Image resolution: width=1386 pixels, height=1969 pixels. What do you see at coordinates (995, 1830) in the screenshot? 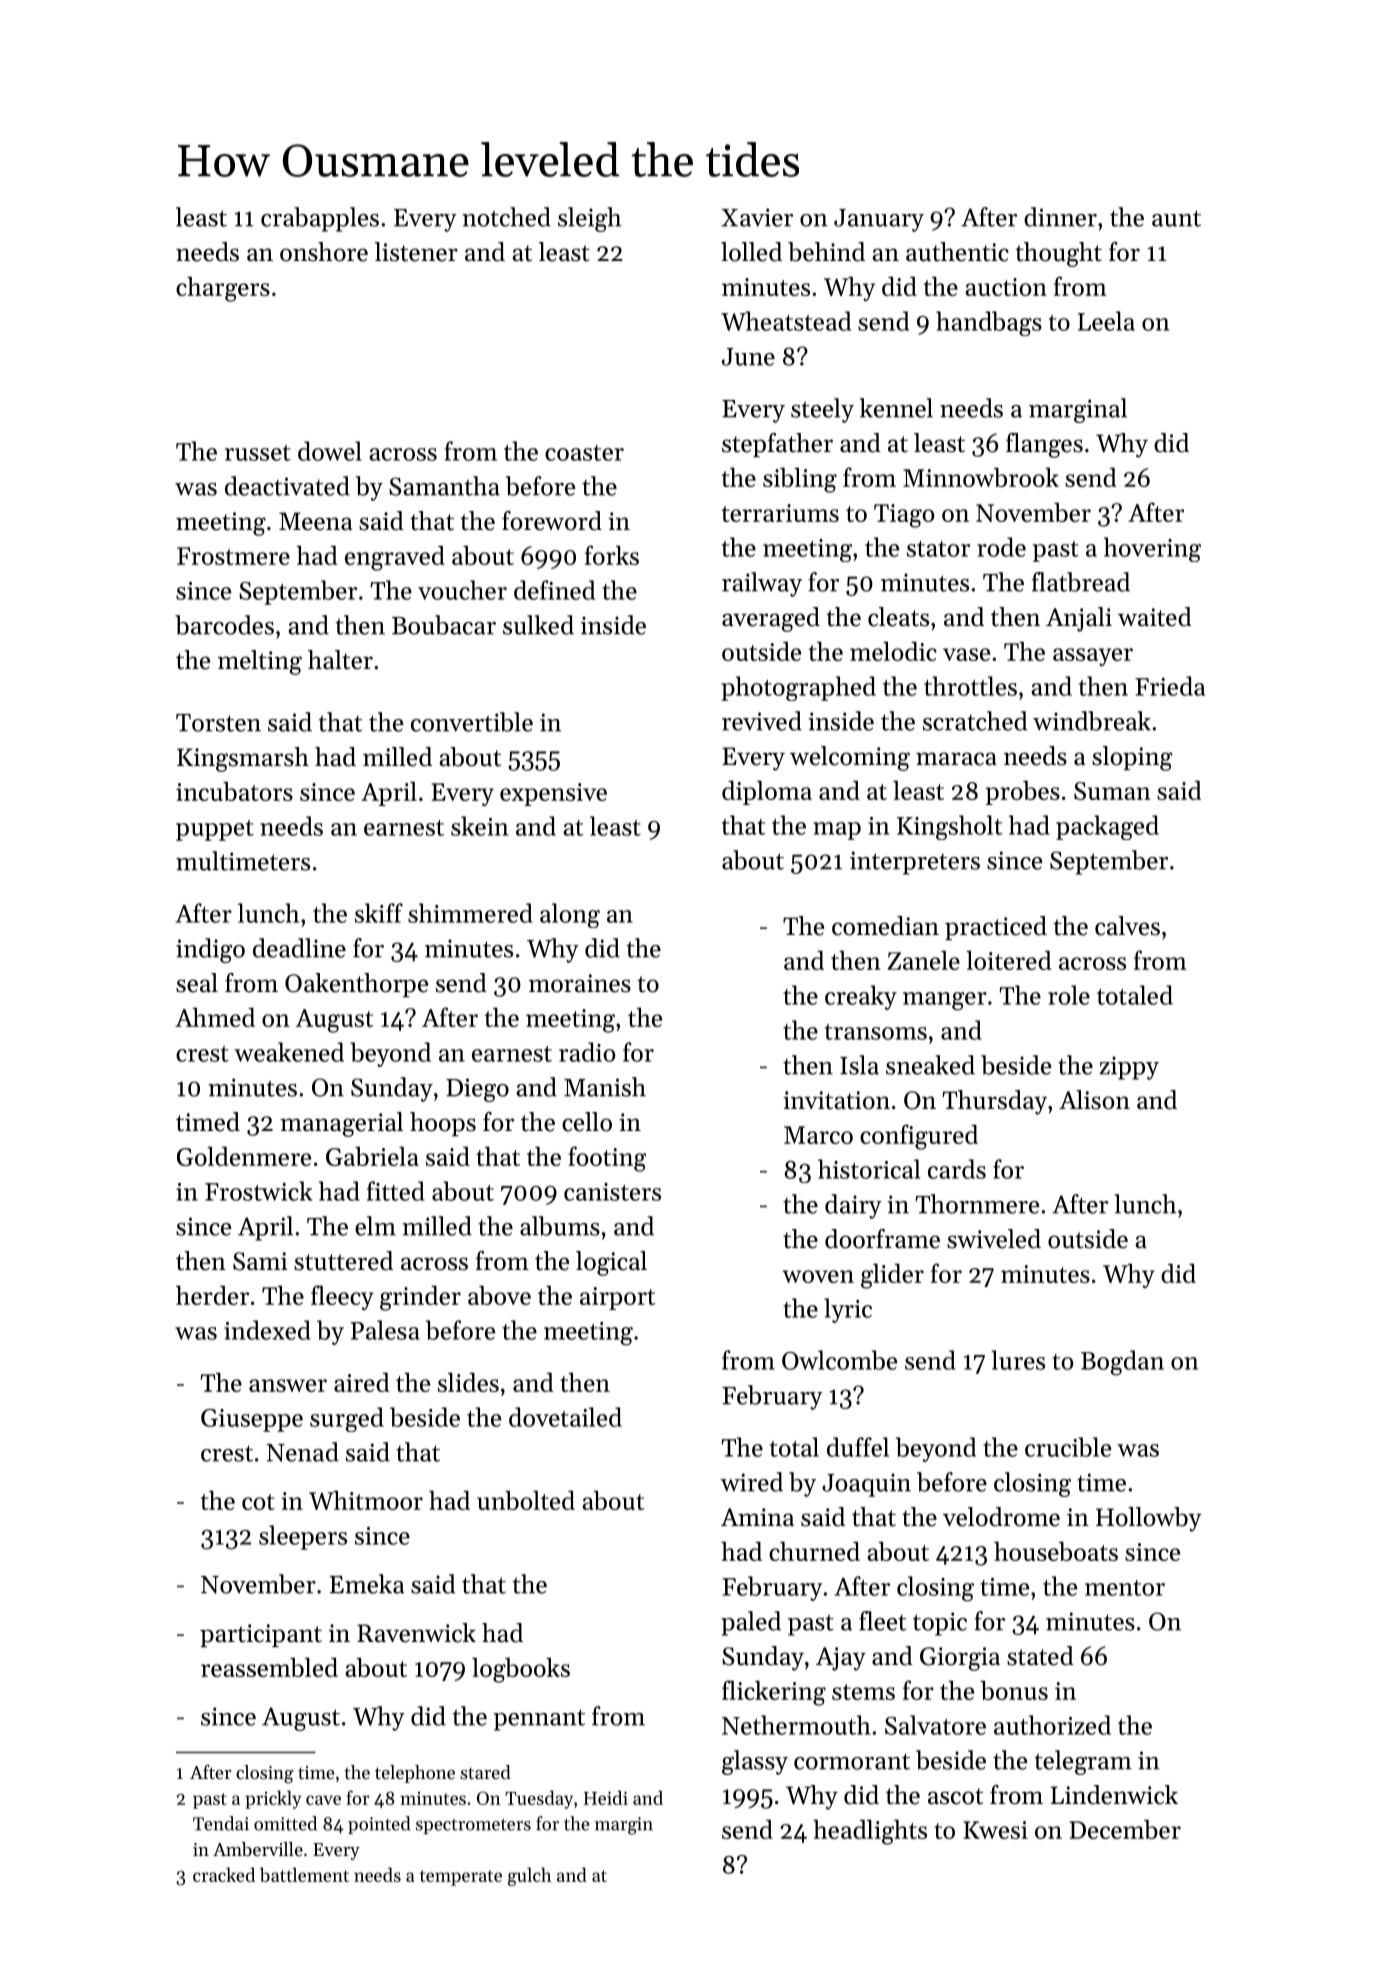
I see `Kwesi` at bounding box center [995, 1830].
